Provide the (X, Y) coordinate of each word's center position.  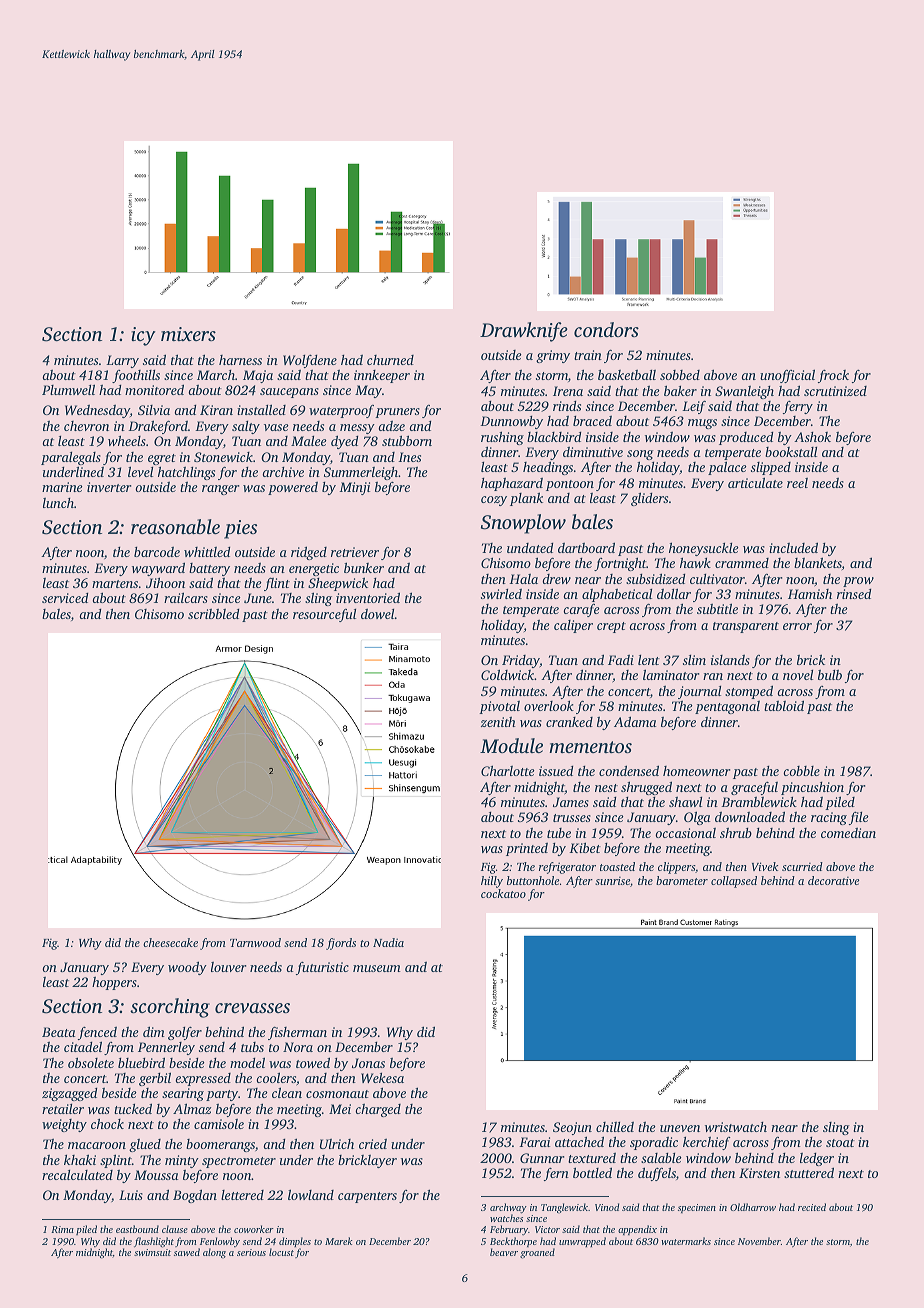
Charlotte (508, 770)
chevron (86, 426)
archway (508, 1208)
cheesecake (170, 942)
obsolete (91, 1062)
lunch (58, 503)
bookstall (791, 452)
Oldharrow (753, 1207)
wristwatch (736, 1127)
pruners (397, 413)
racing (829, 818)
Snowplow (523, 524)
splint (116, 1161)
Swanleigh (744, 392)
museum (377, 968)
